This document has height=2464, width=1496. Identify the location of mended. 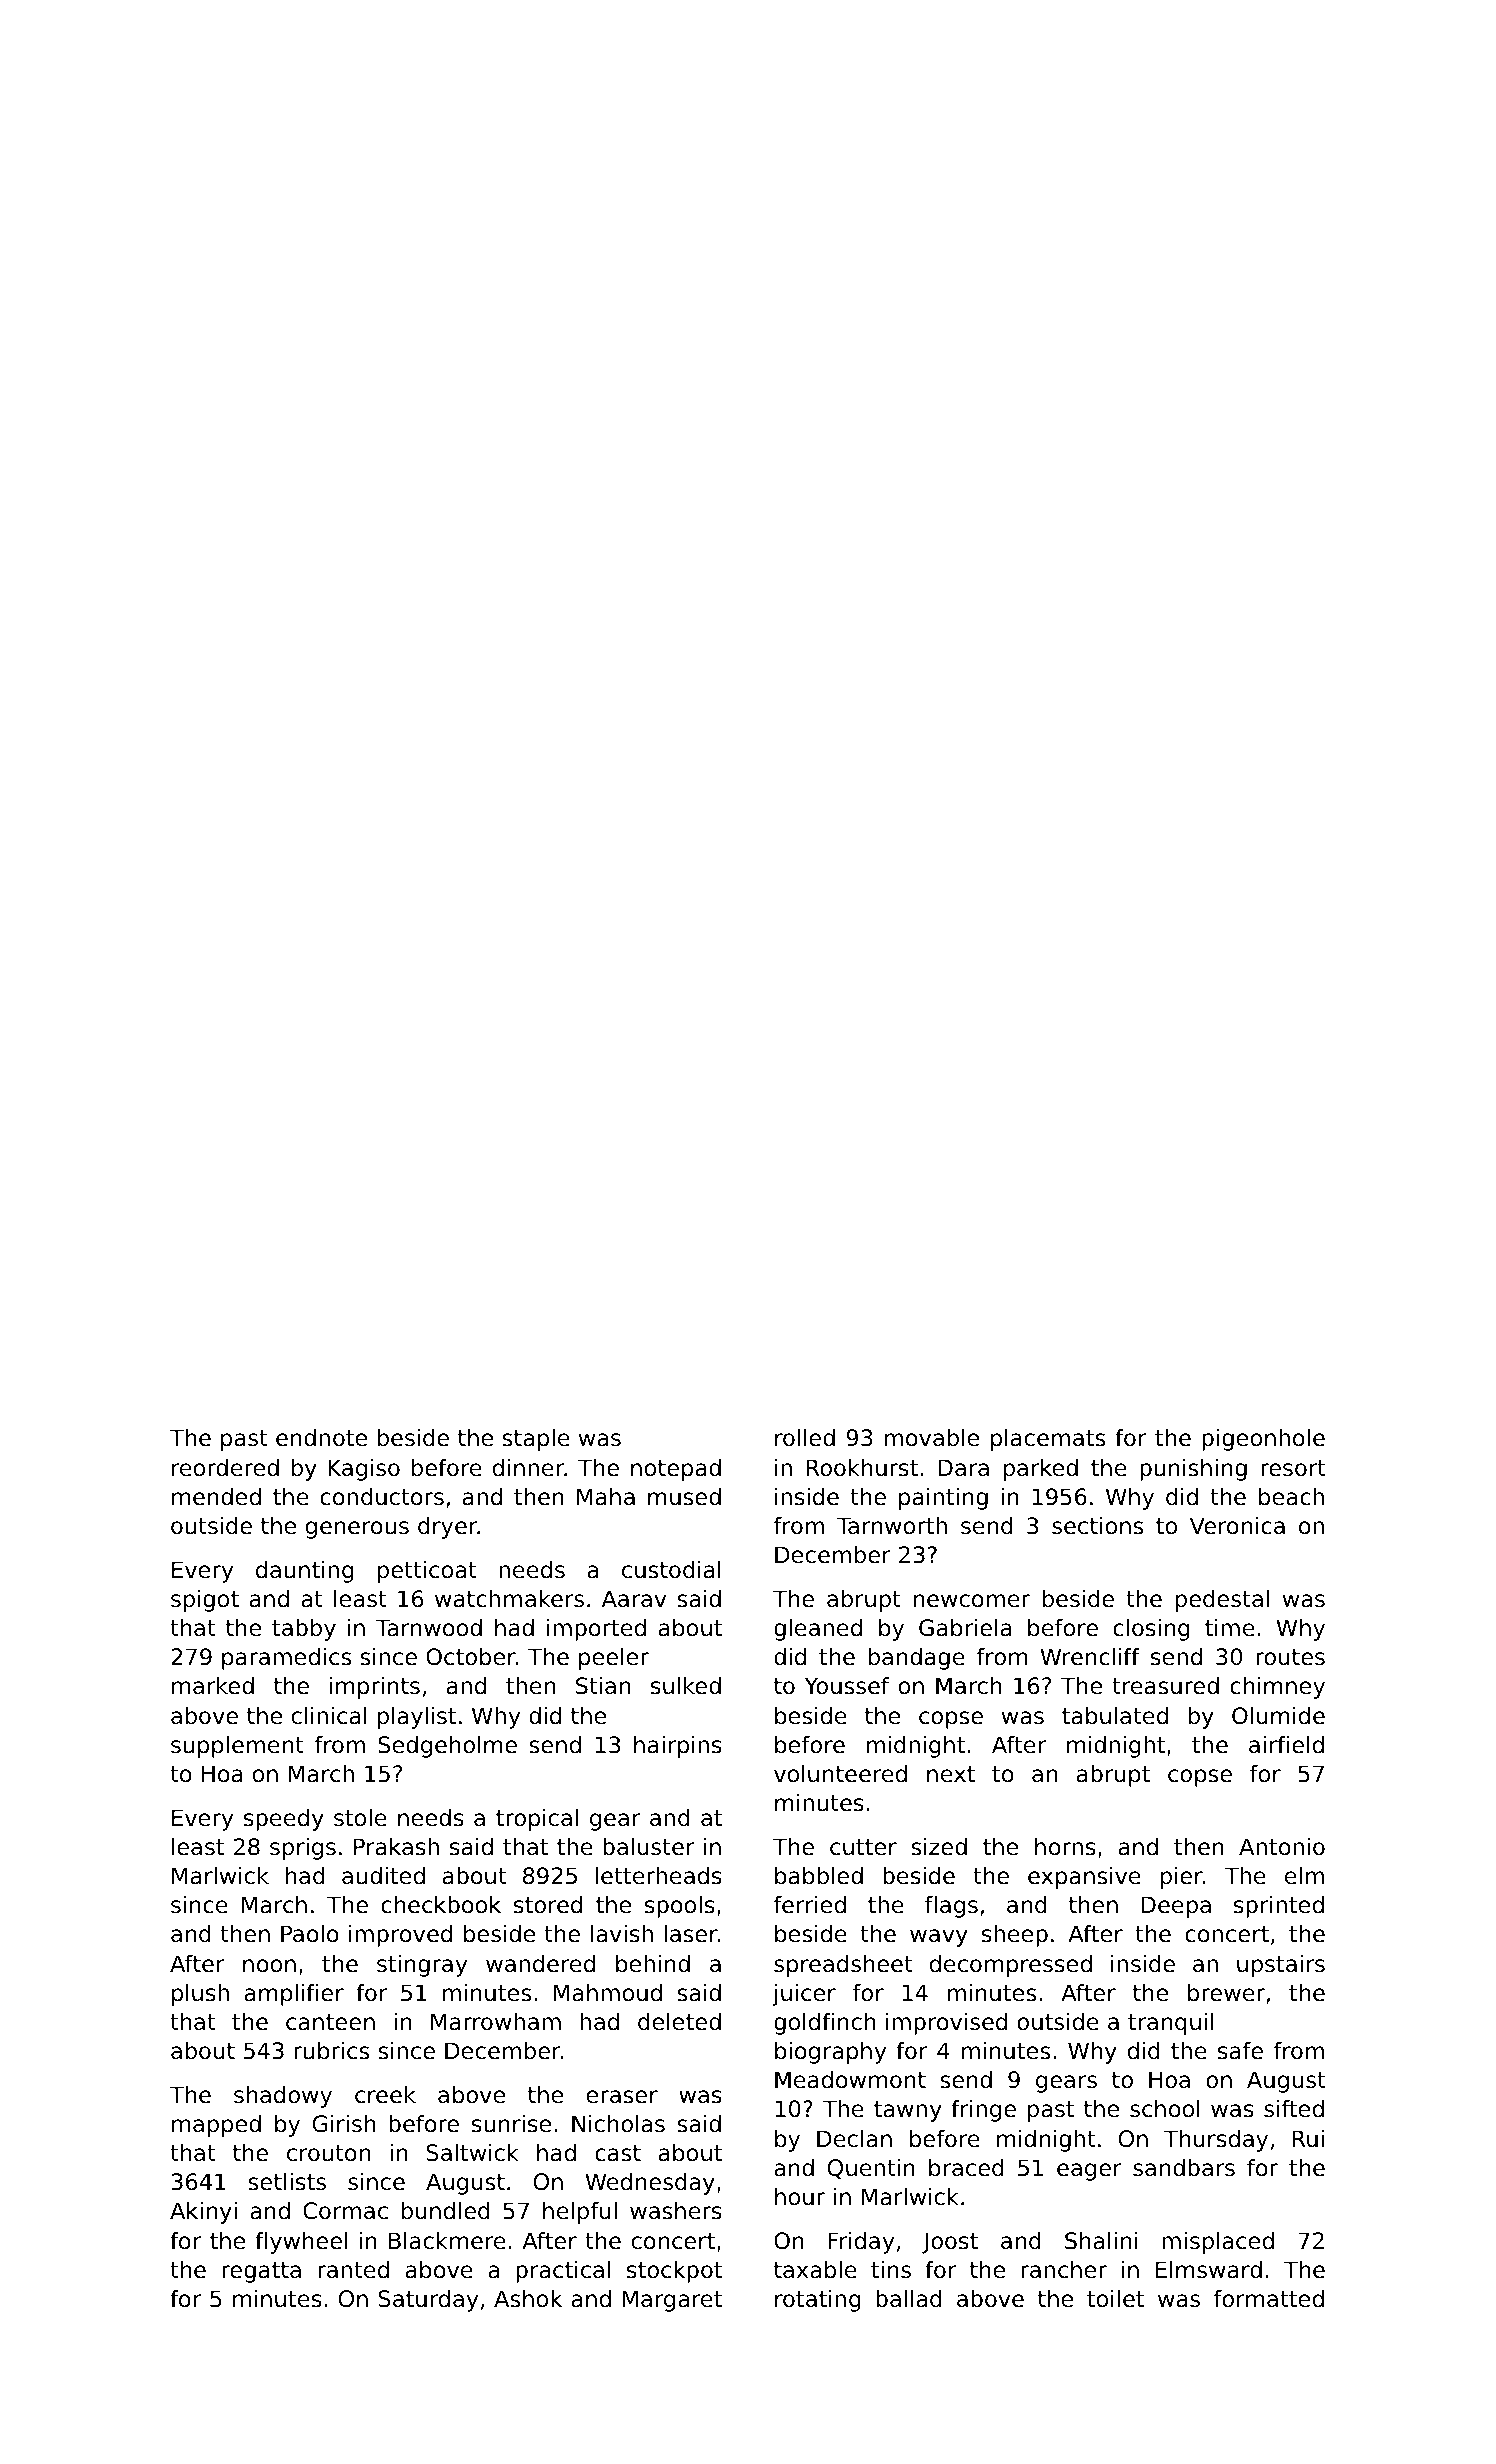
(216, 1497).
